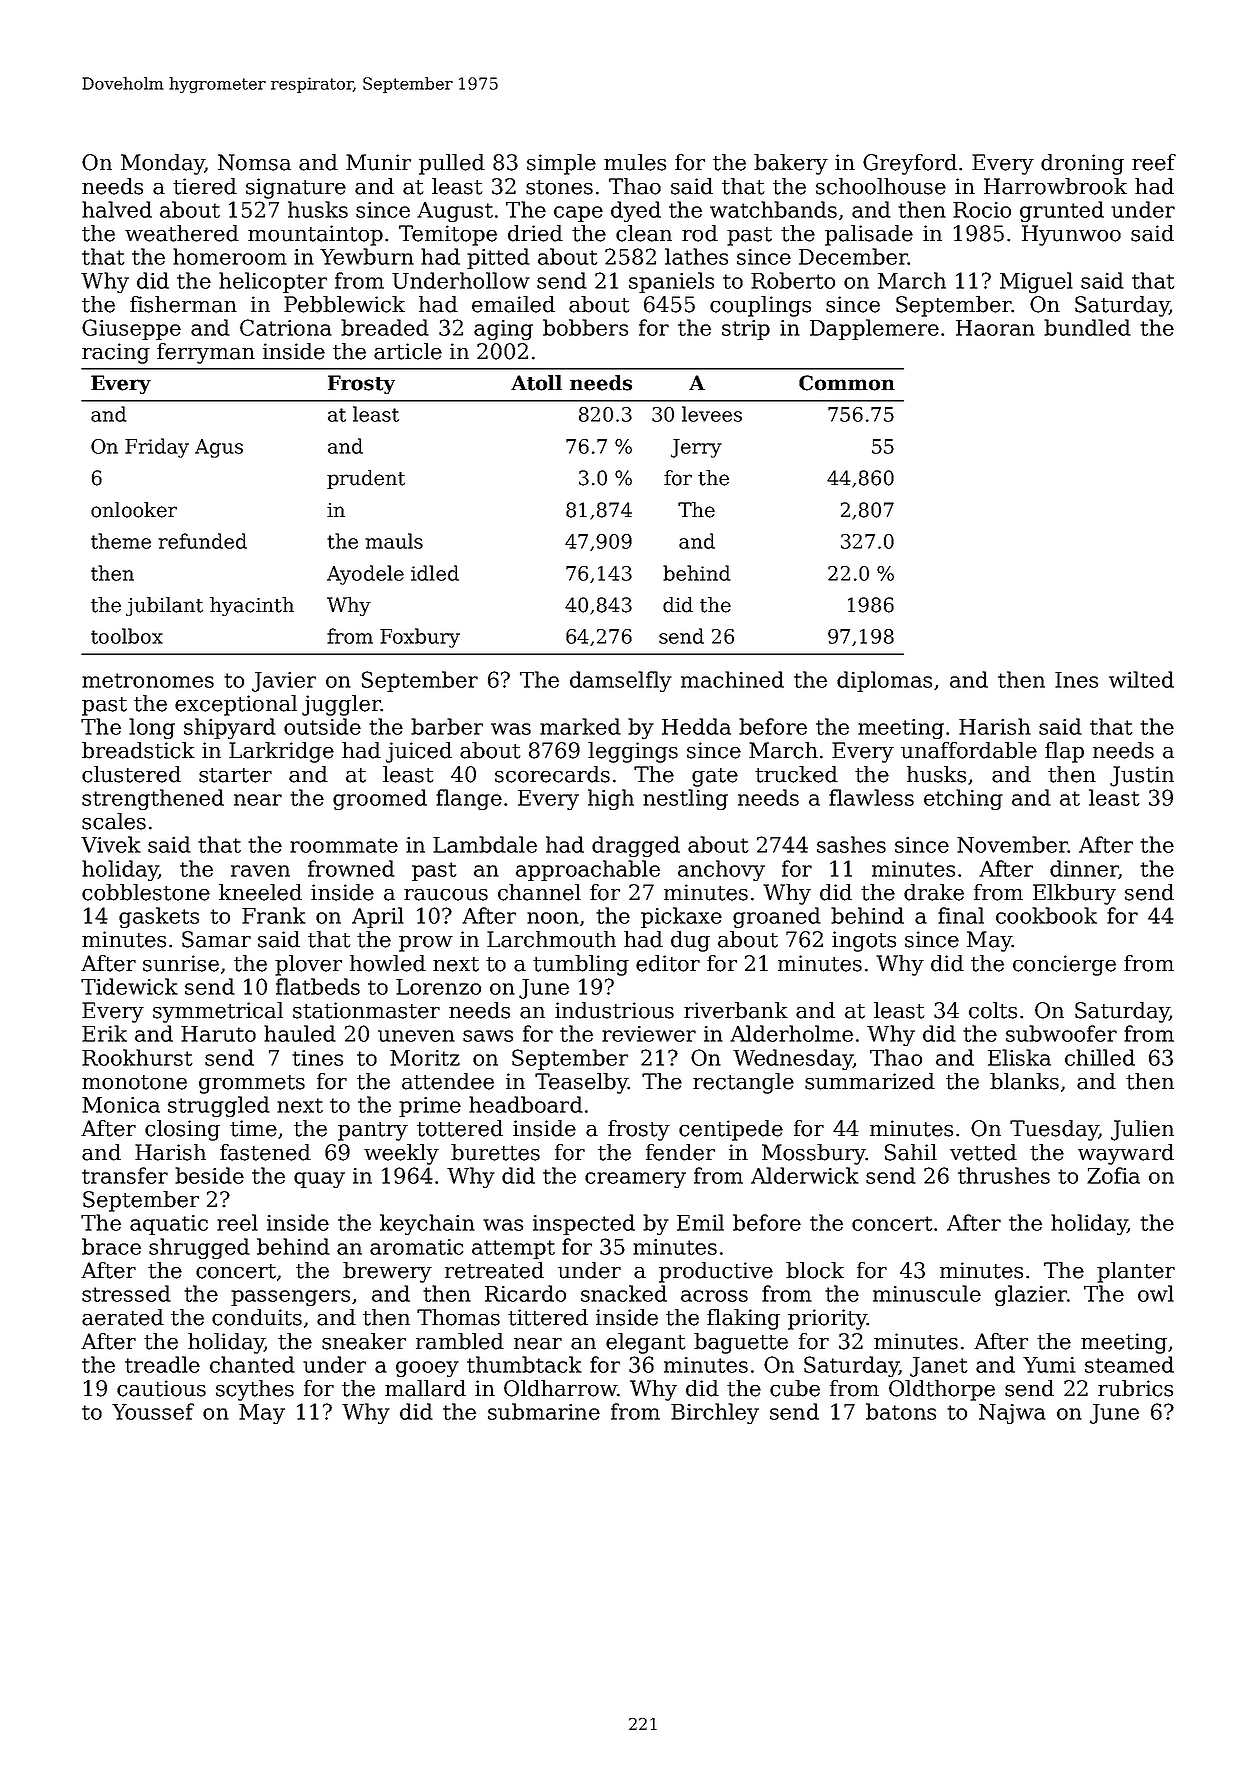 This screenshot has height=1776, width=1256. I want to click on Najwa, so click(1012, 1414).
